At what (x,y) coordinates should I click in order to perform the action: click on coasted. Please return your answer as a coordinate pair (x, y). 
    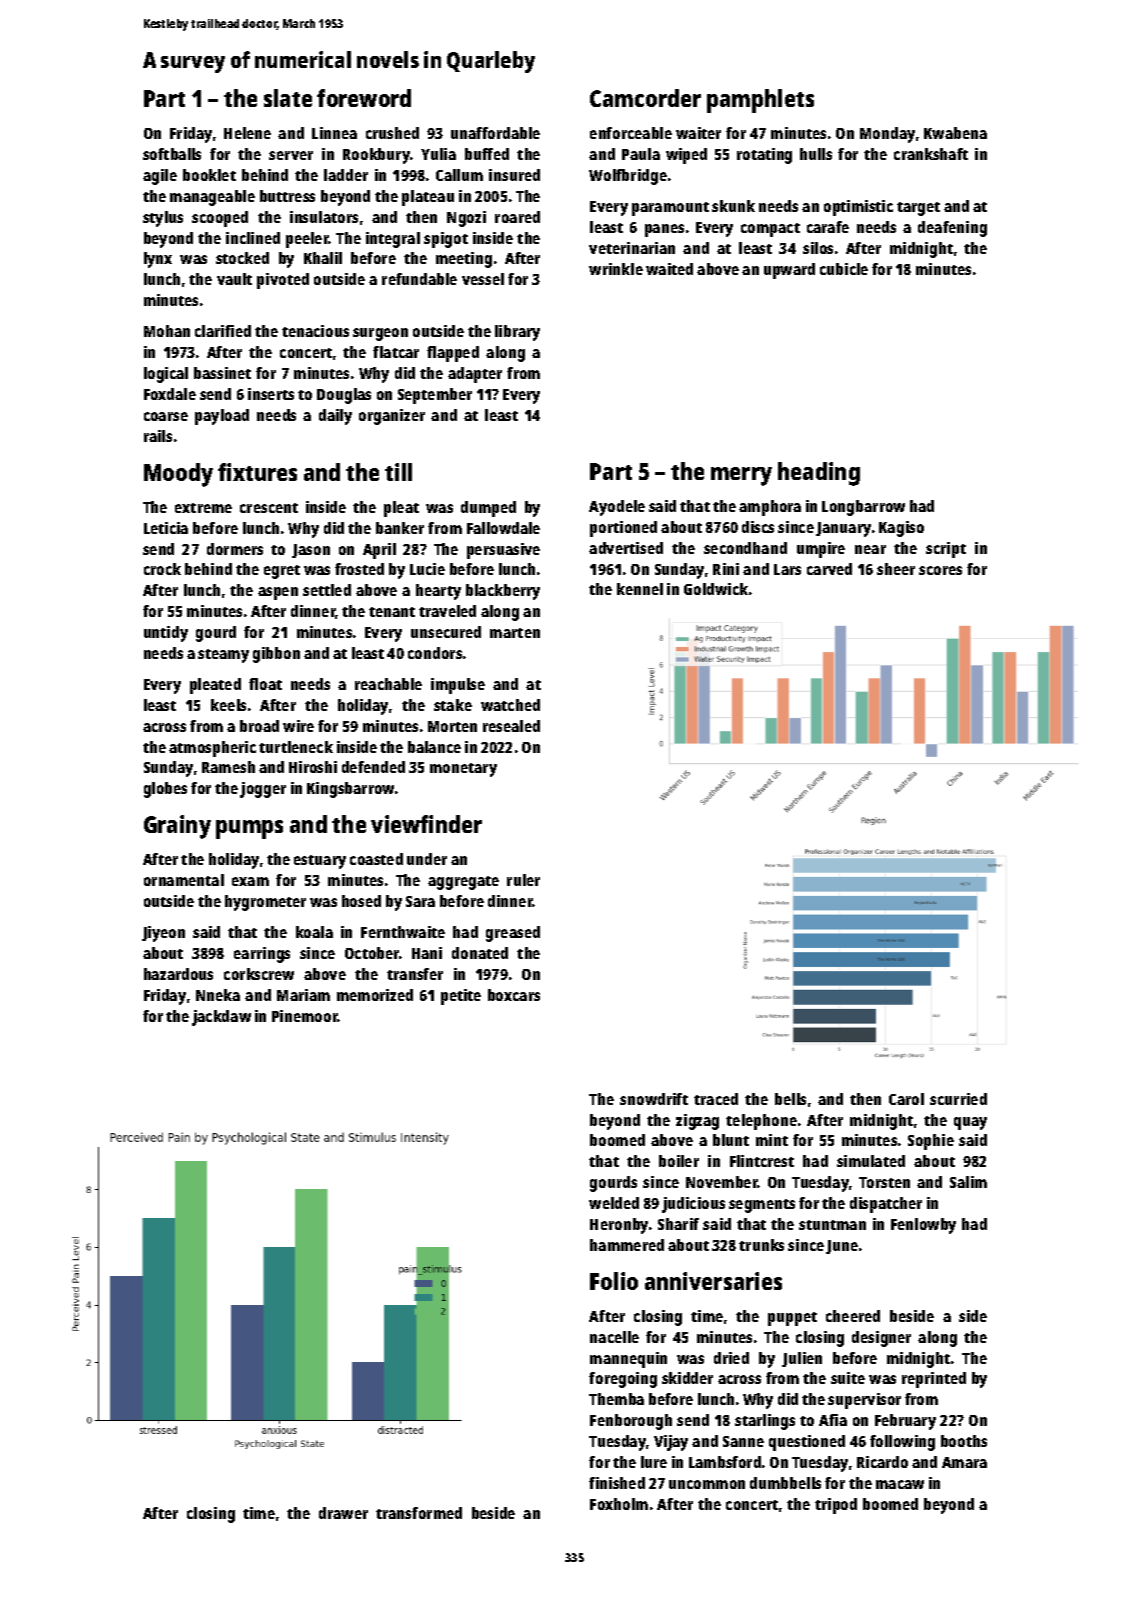
    Looking at the image, I should click on (376, 859).
